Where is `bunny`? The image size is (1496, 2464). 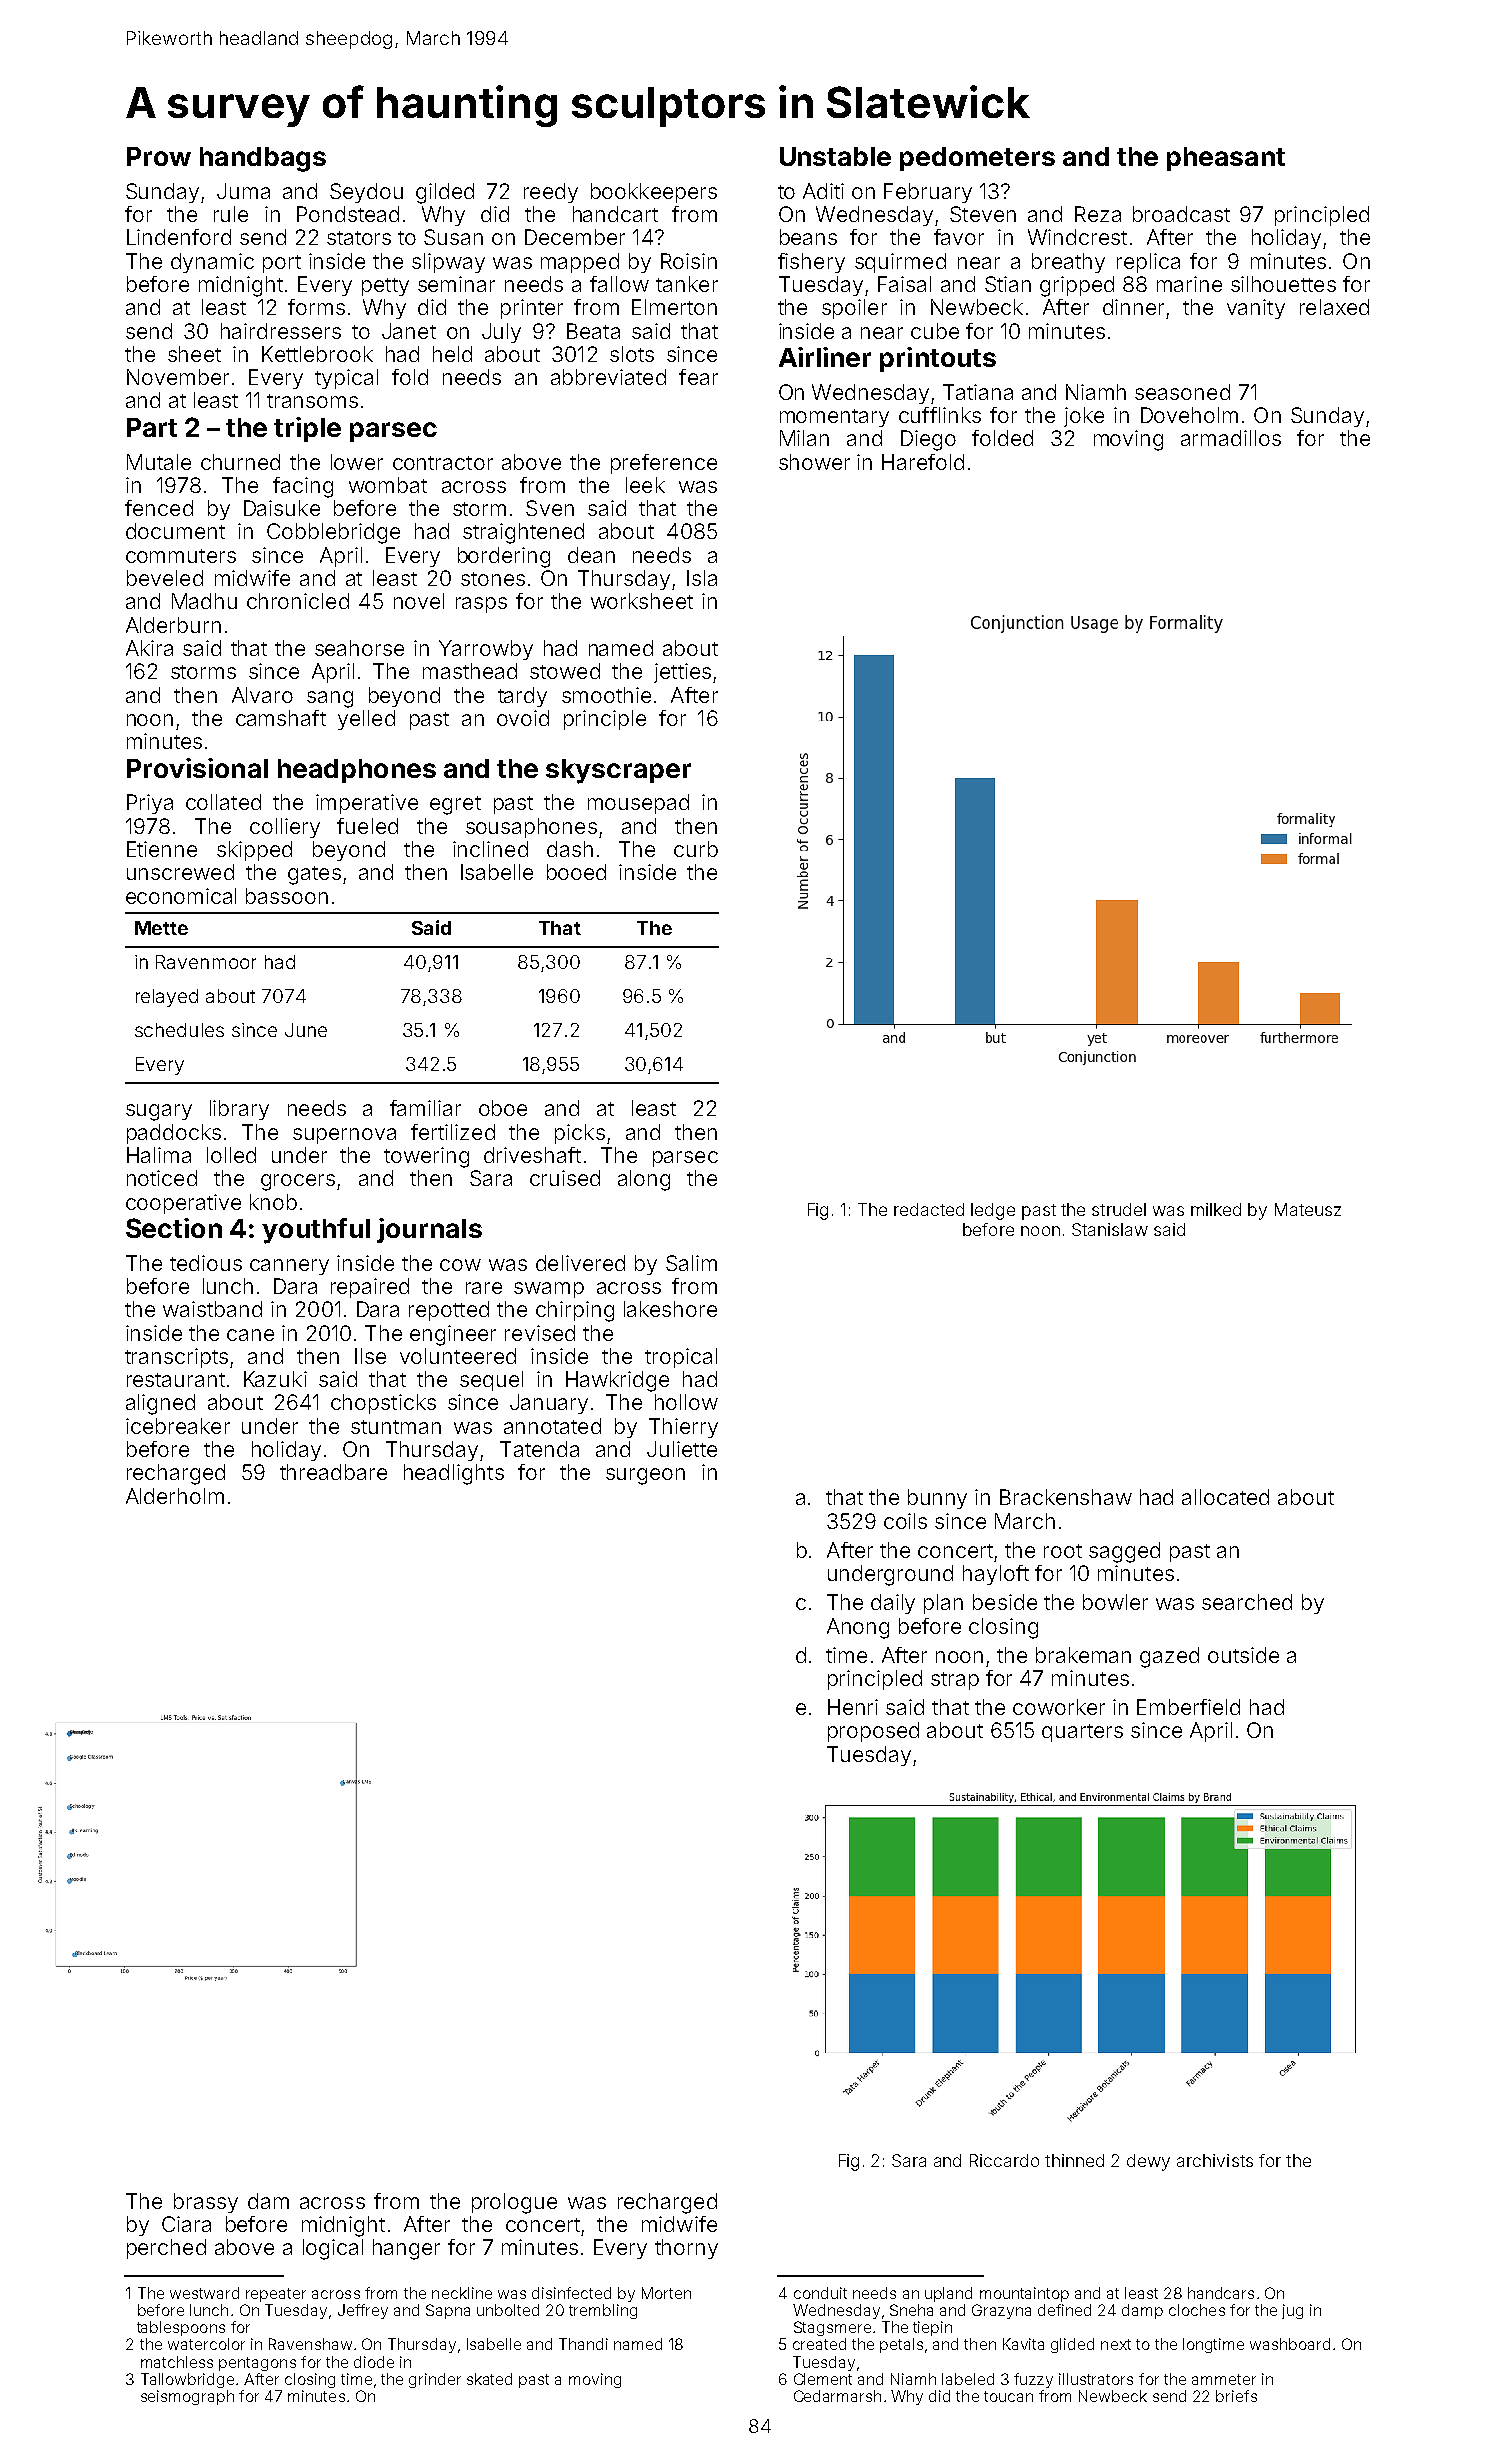 bunny is located at coordinates (937, 1499).
